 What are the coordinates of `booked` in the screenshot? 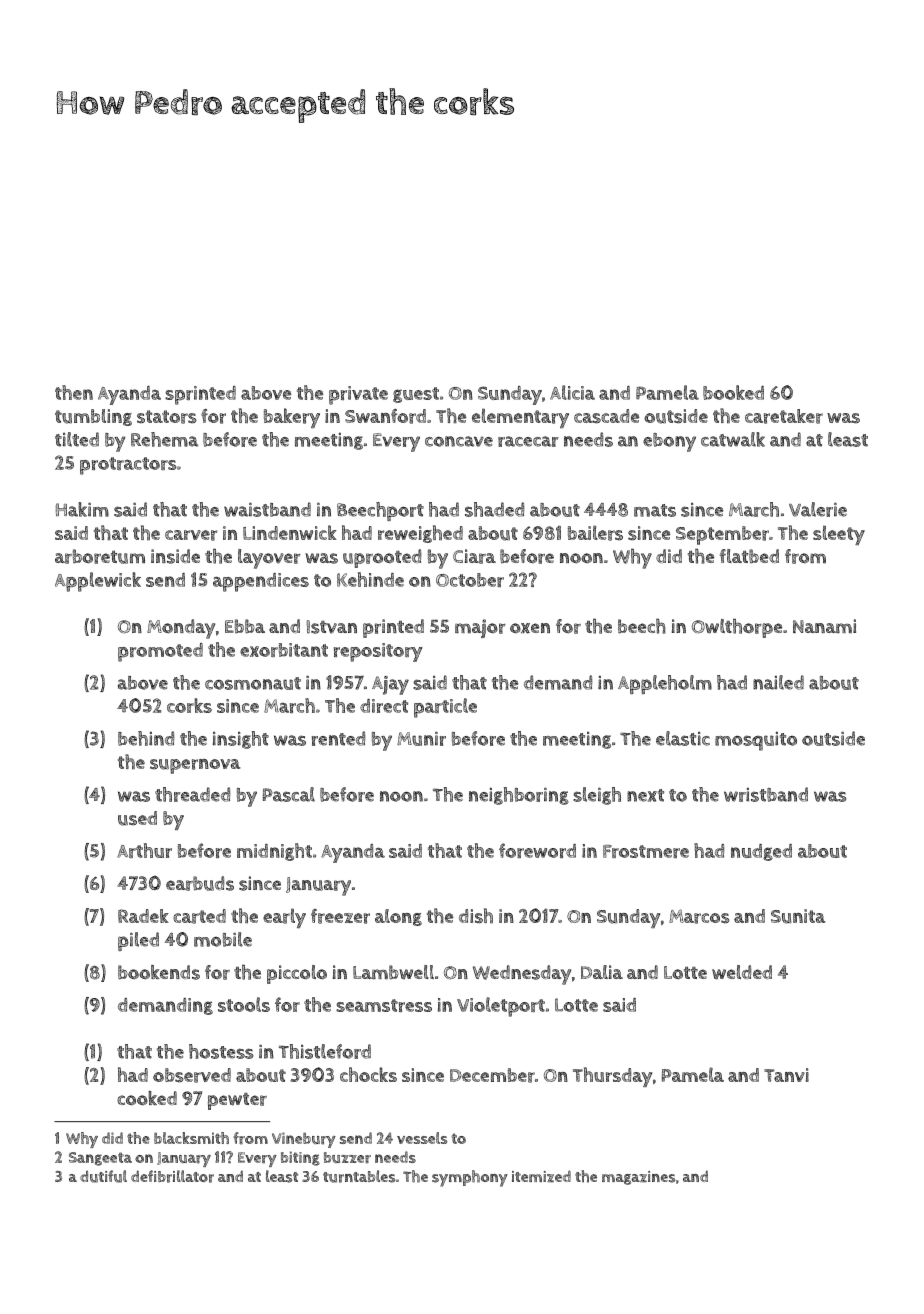 It's located at (733, 392).
